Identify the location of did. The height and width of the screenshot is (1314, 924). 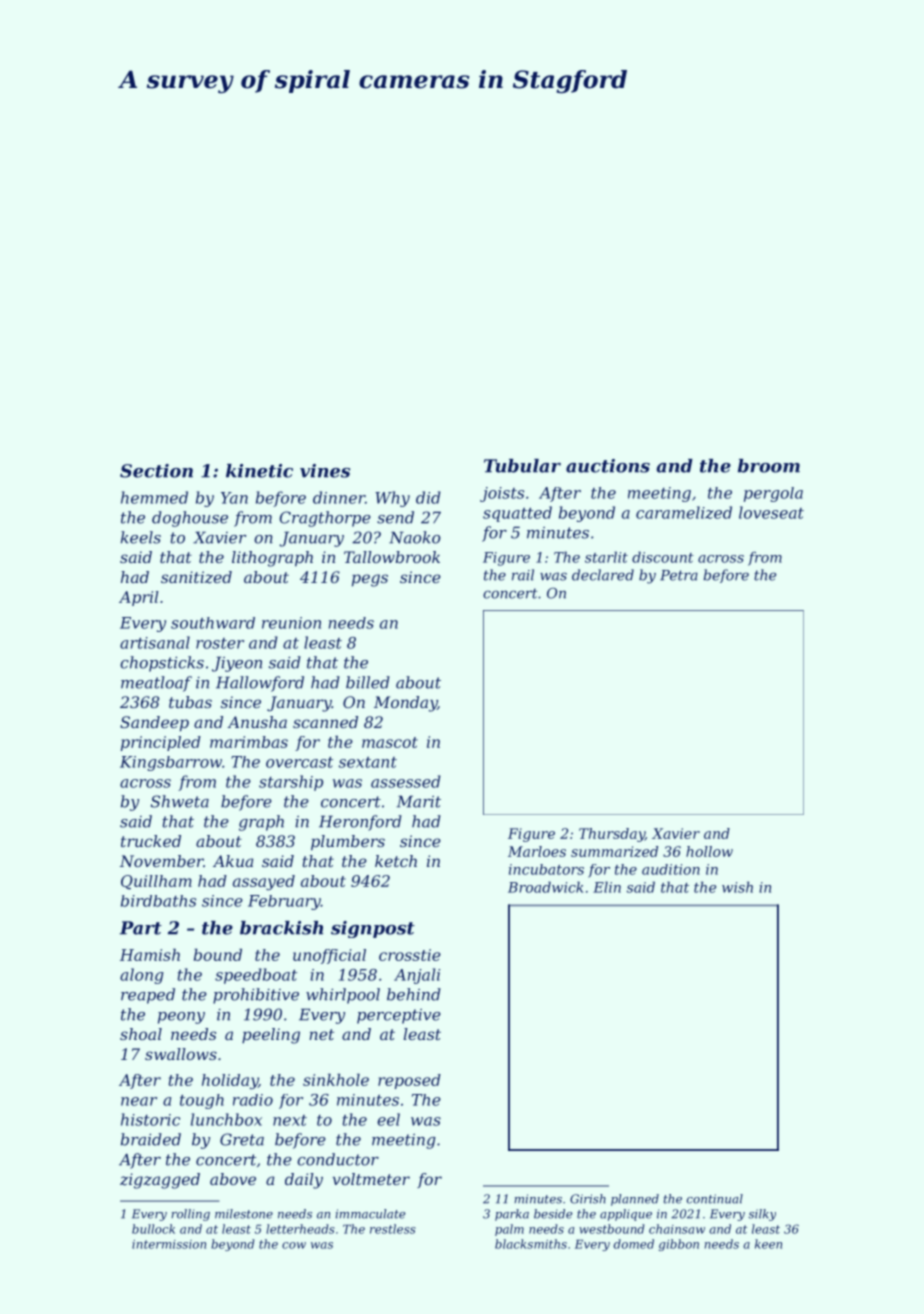
(428, 497).
